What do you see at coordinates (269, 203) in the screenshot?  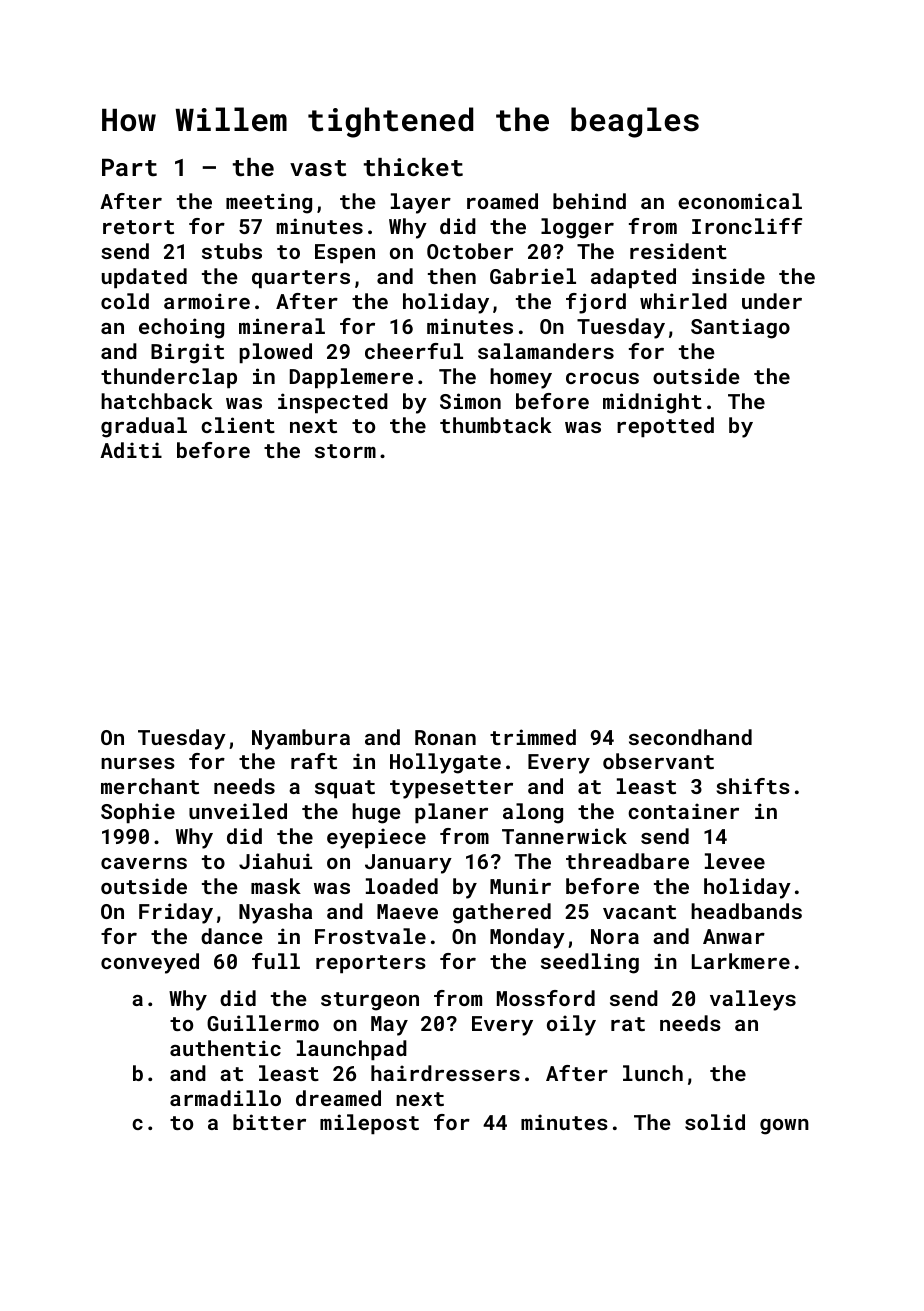 I see `meeting` at bounding box center [269, 203].
